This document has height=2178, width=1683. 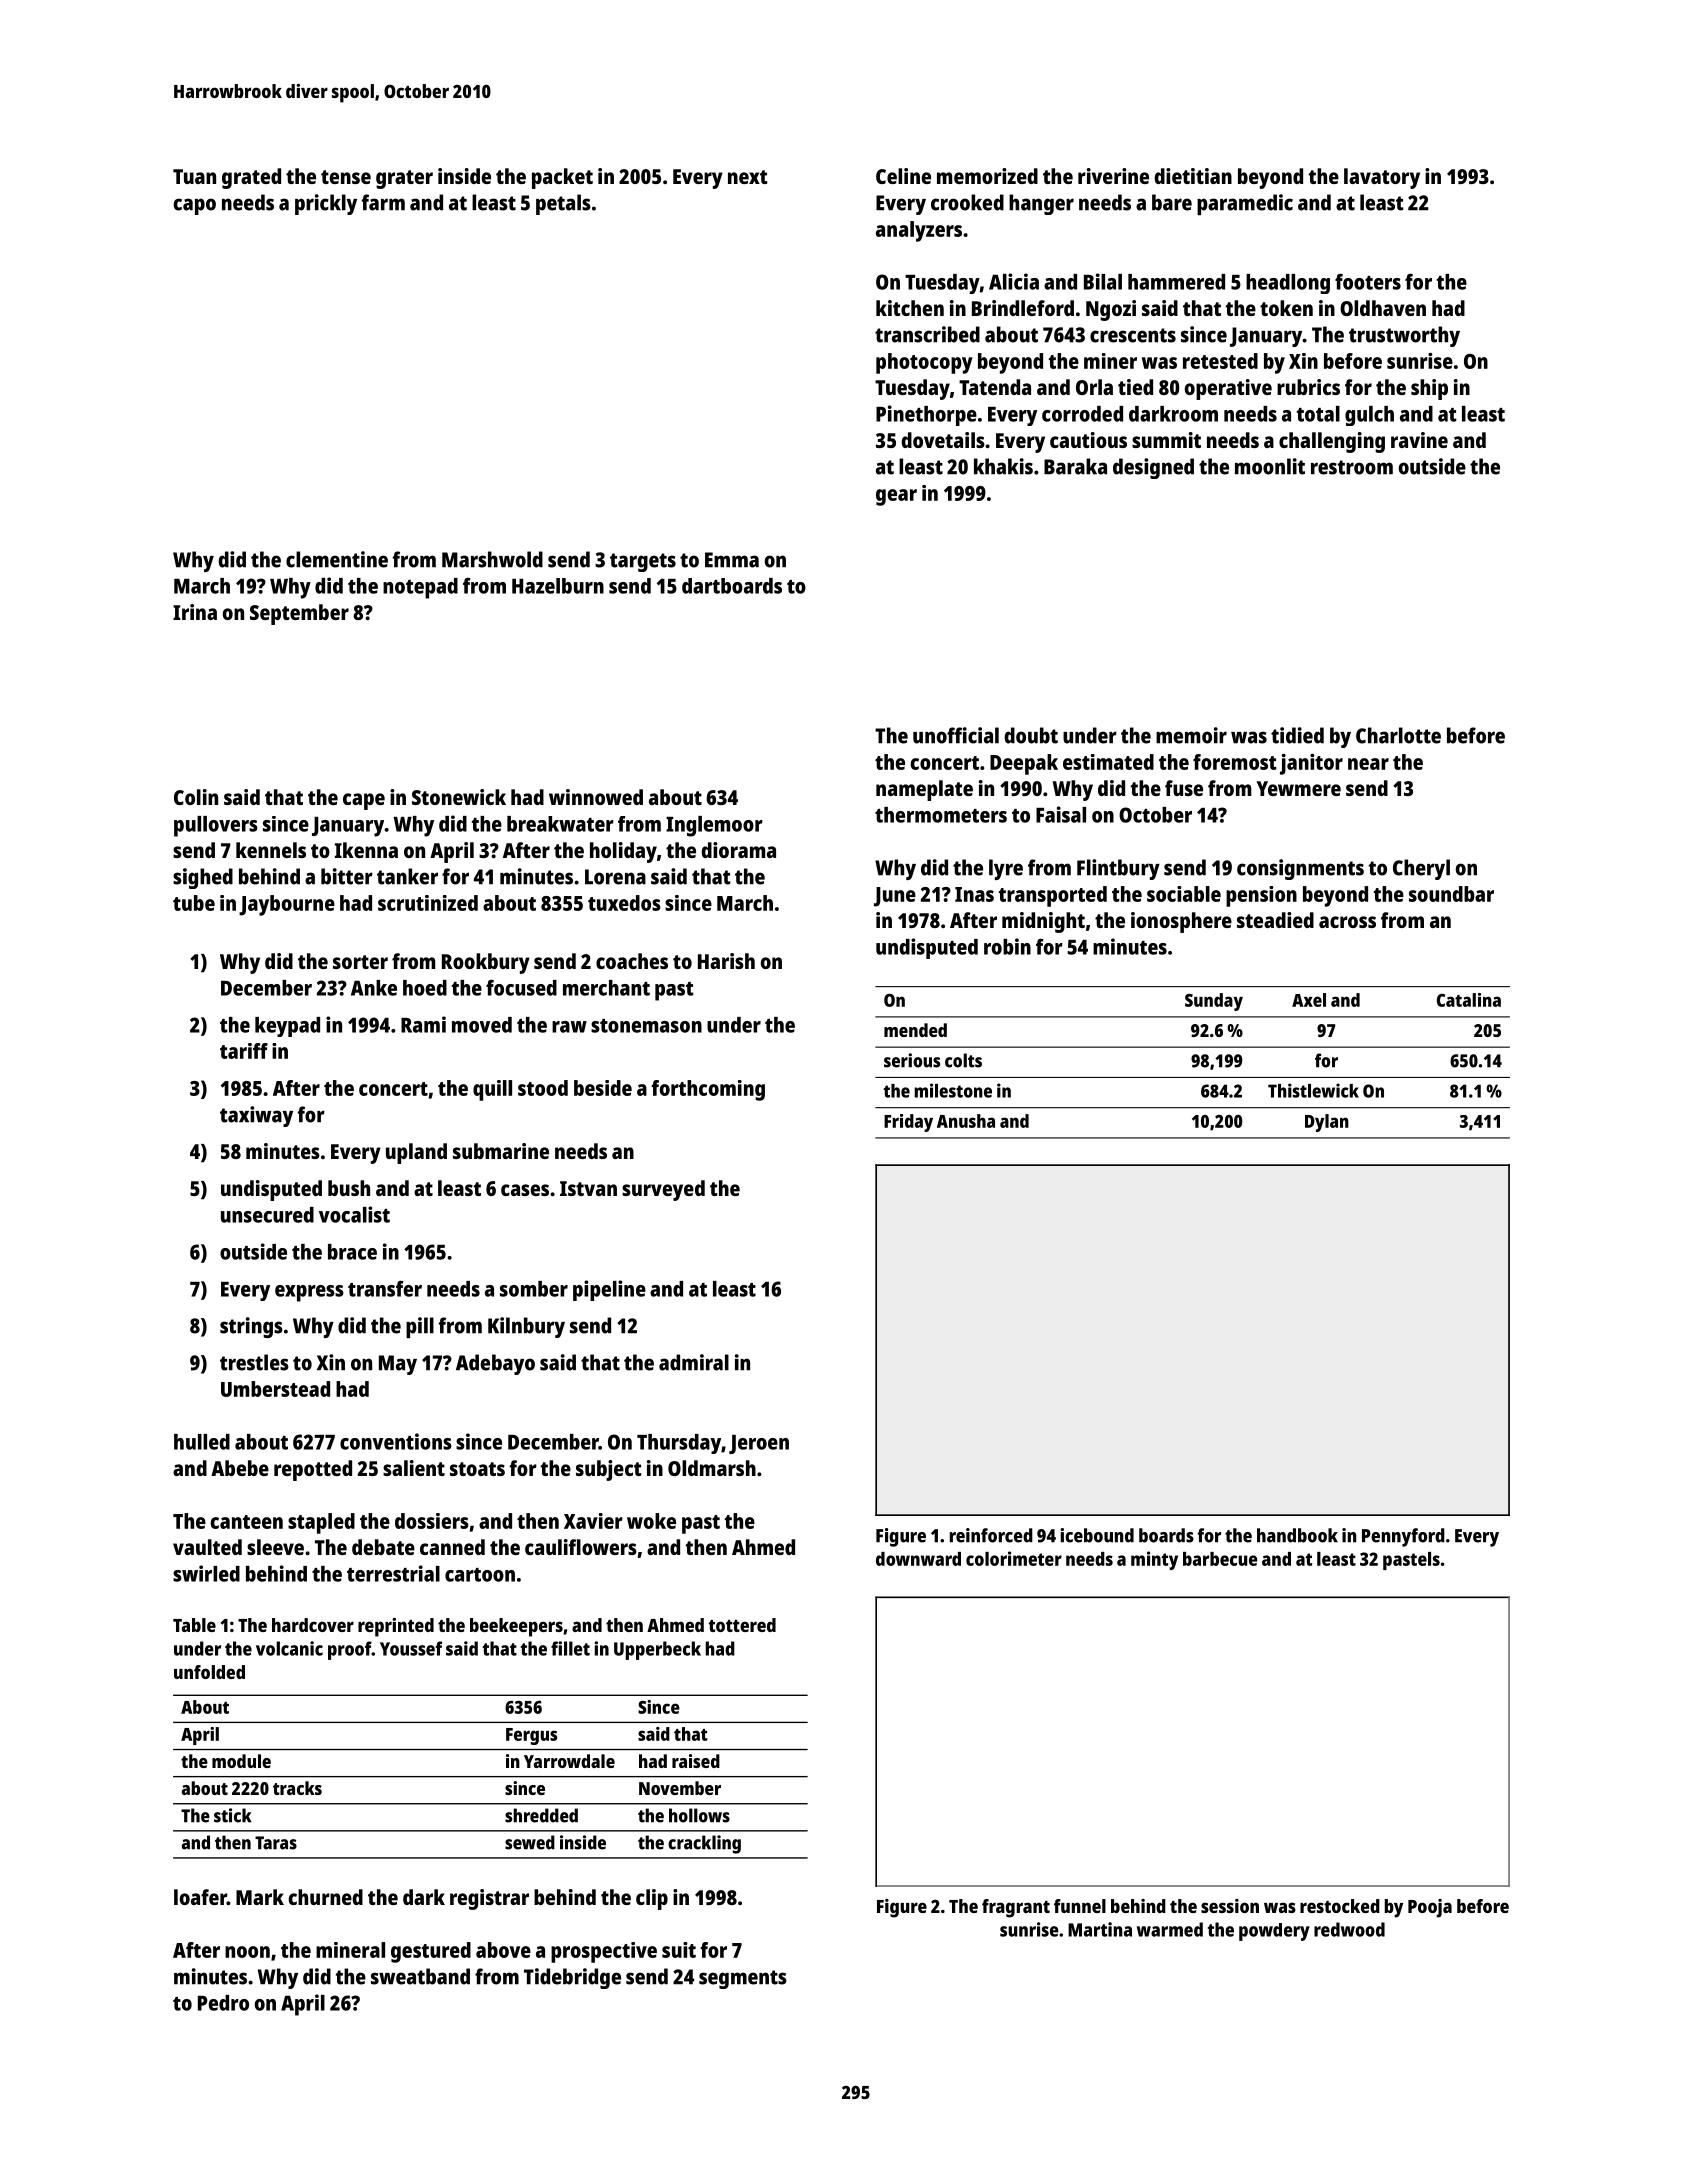 I want to click on repotted, so click(x=313, y=1470).
